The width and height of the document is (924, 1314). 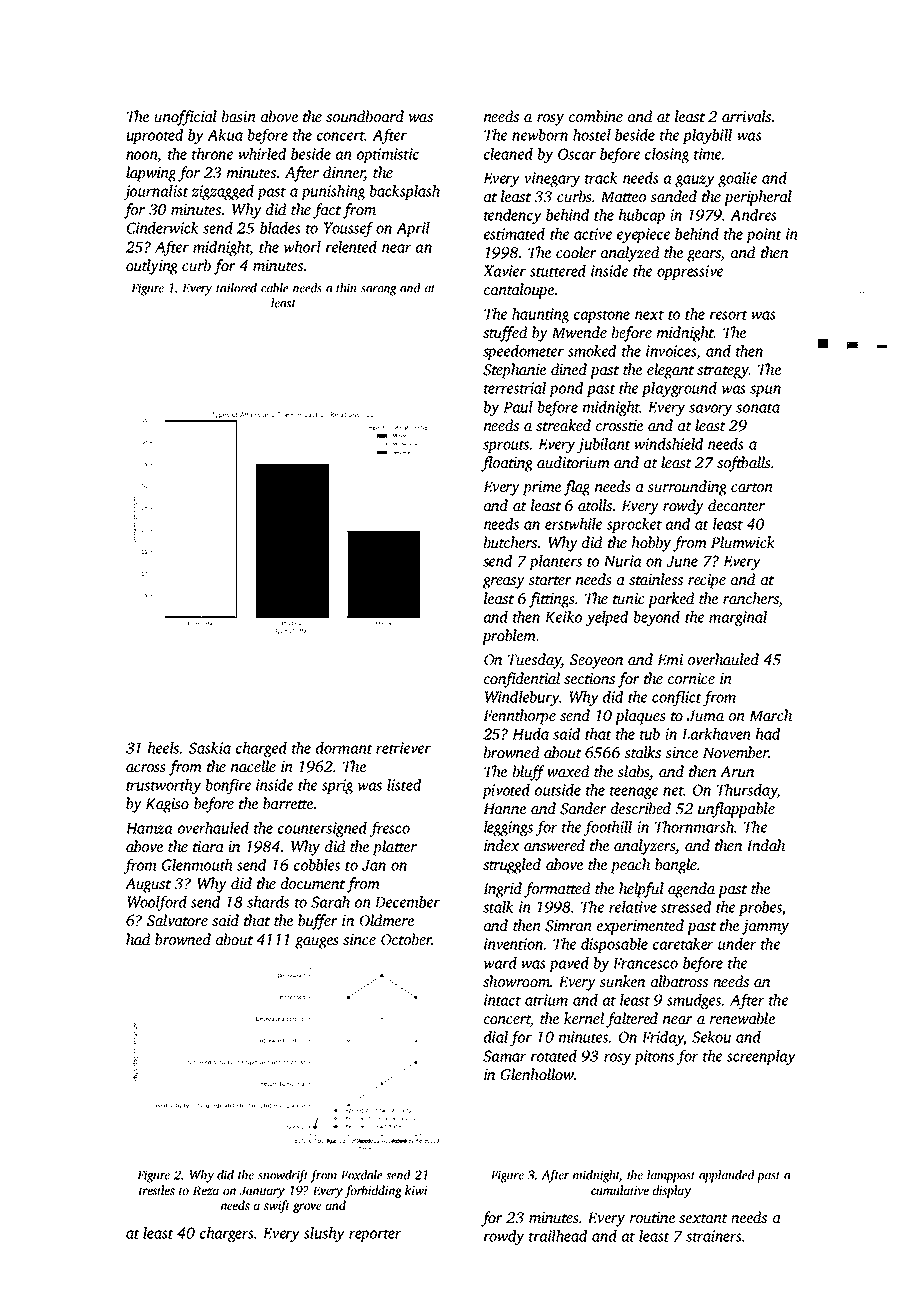 I want to click on combine, so click(x=596, y=116).
